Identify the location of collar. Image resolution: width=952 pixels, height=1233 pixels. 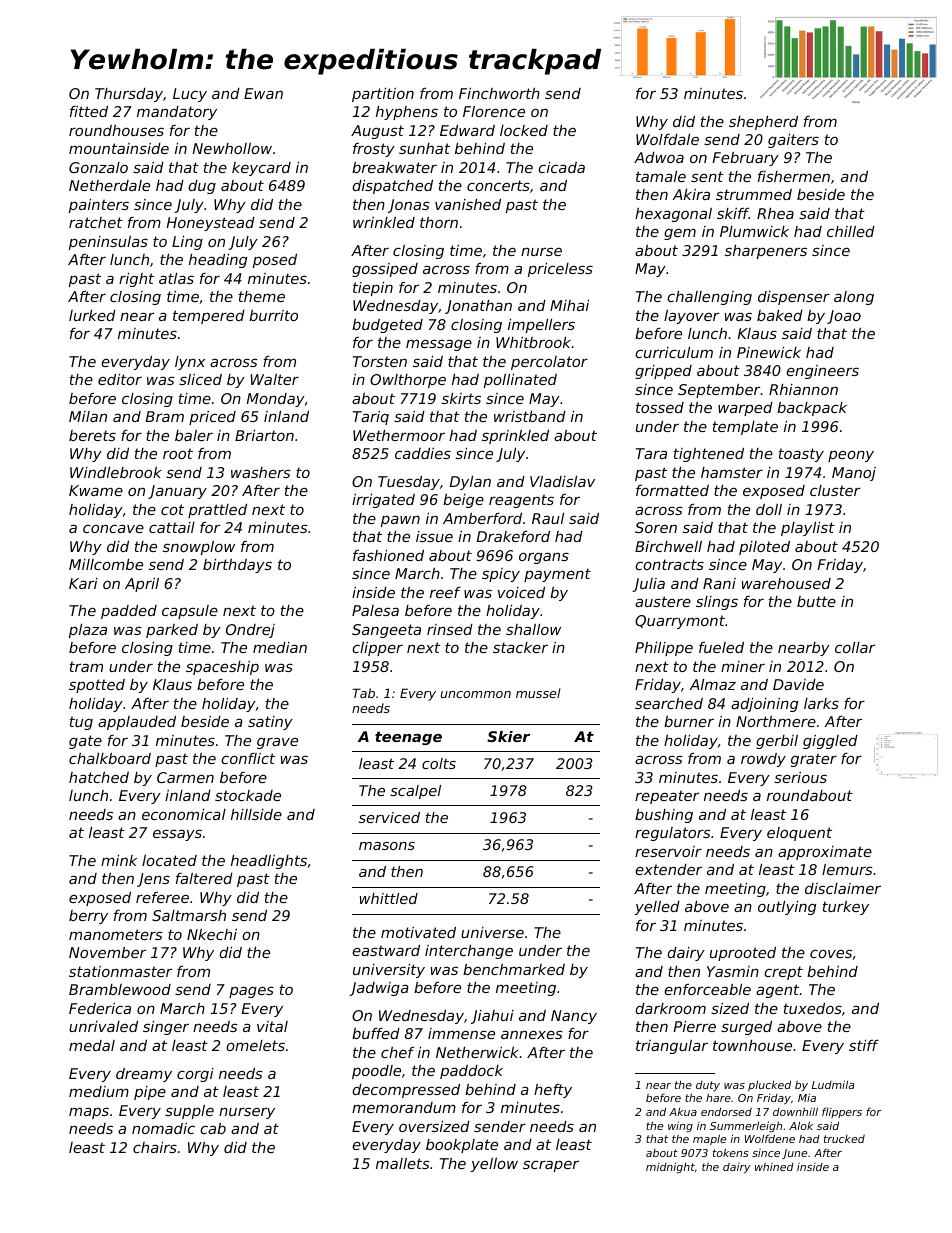
(855, 647).
